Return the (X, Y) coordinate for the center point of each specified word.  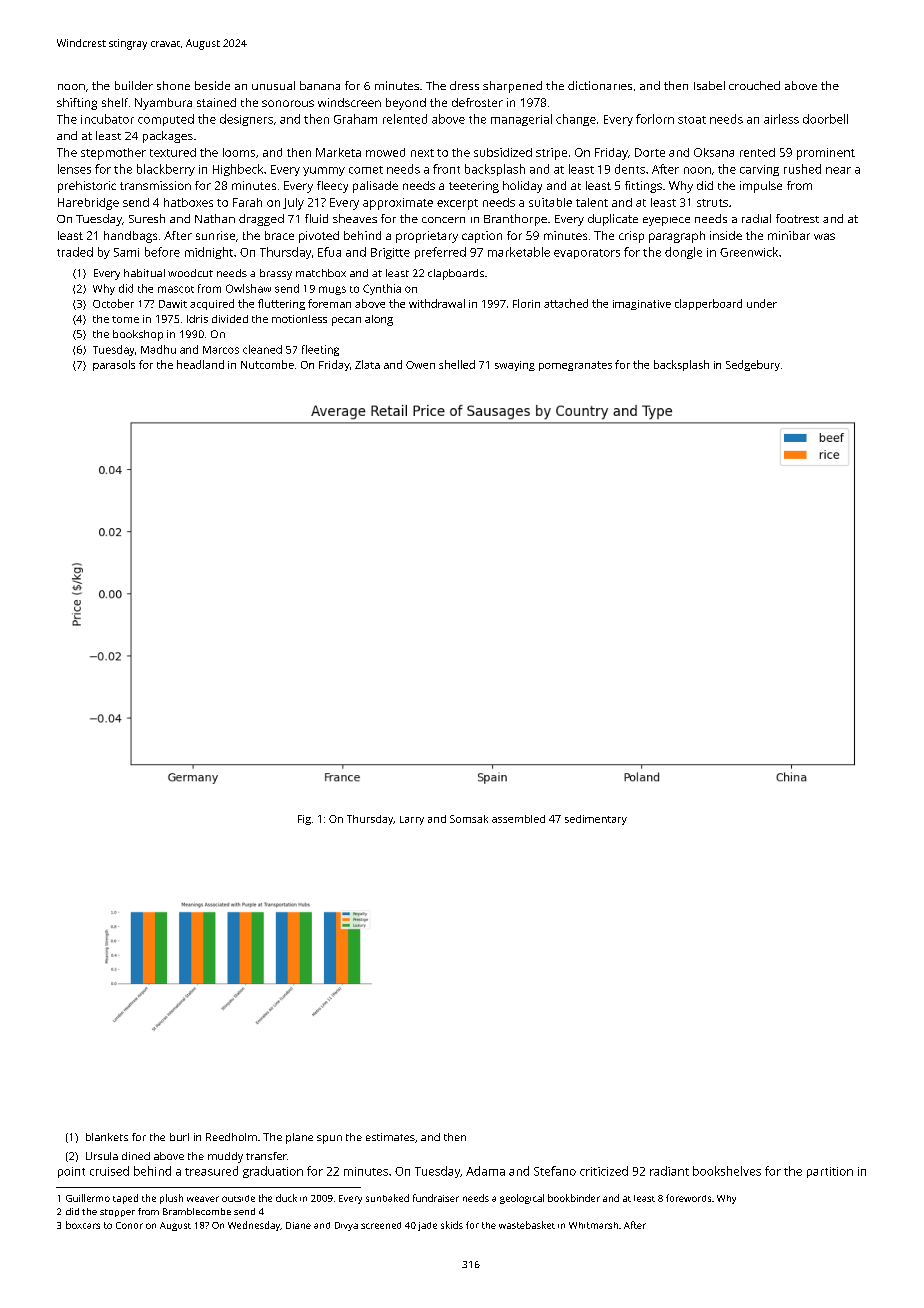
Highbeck (238, 170)
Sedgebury (753, 365)
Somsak (469, 819)
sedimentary (596, 820)
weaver (203, 1199)
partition (830, 1172)
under (762, 303)
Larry (412, 820)
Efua (329, 252)
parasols (114, 365)
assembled (518, 819)
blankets (107, 1137)
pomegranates (575, 366)
